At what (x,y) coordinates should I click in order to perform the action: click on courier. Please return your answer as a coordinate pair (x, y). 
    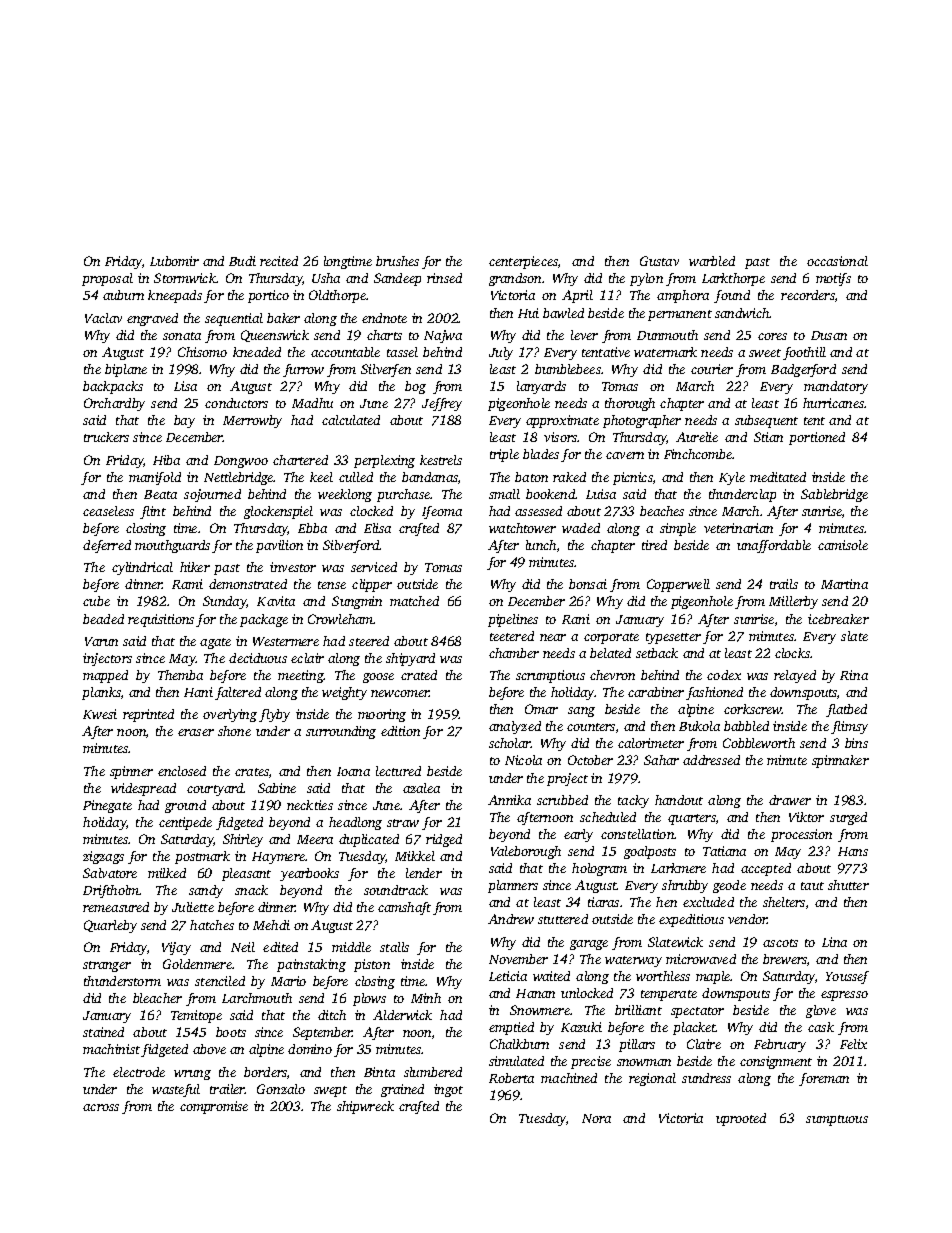
    Looking at the image, I should click on (712, 369).
